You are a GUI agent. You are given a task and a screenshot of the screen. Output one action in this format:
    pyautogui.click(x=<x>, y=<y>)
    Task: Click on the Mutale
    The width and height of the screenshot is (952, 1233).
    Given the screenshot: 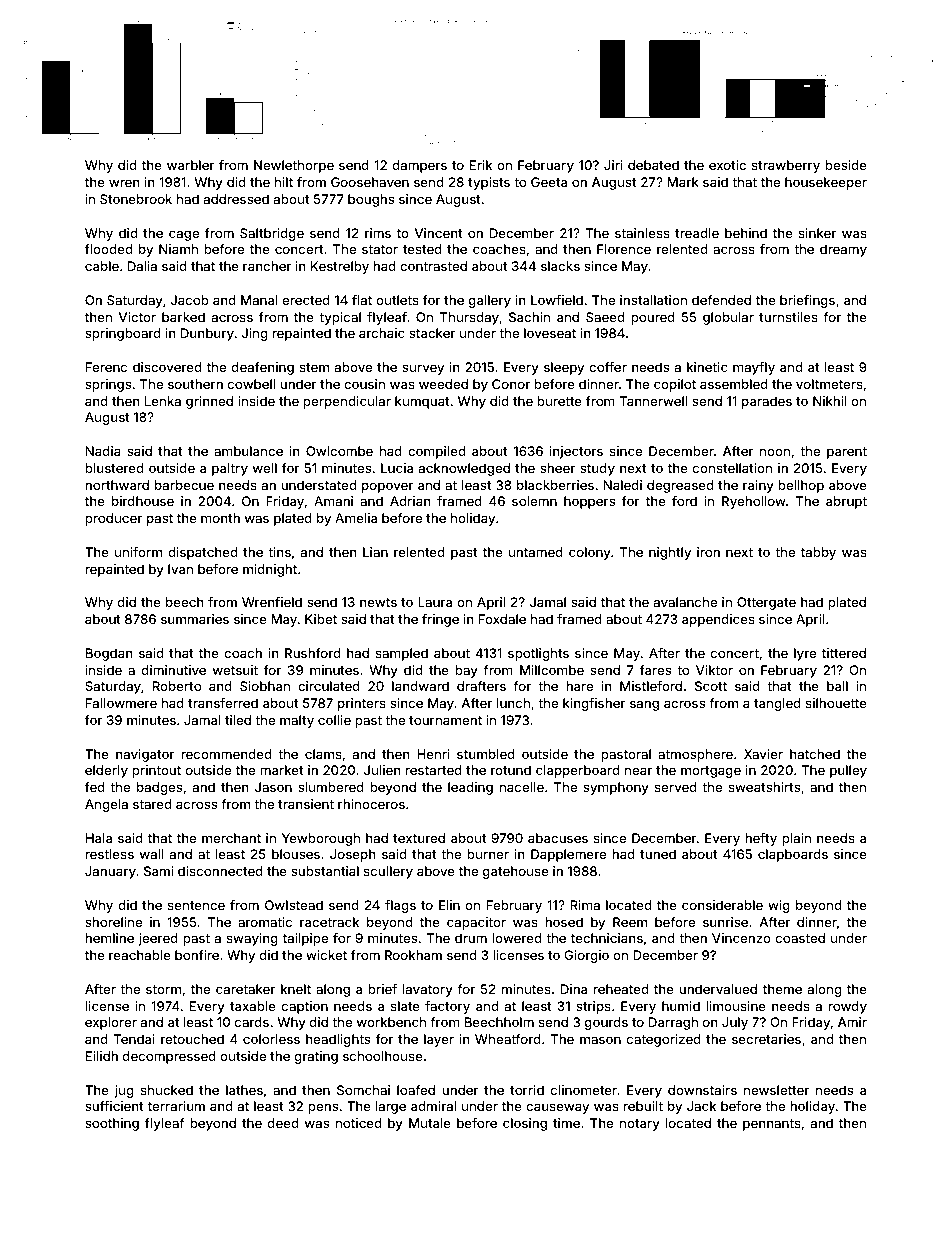 What is the action you would take?
    pyautogui.click(x=430, y=1123)
